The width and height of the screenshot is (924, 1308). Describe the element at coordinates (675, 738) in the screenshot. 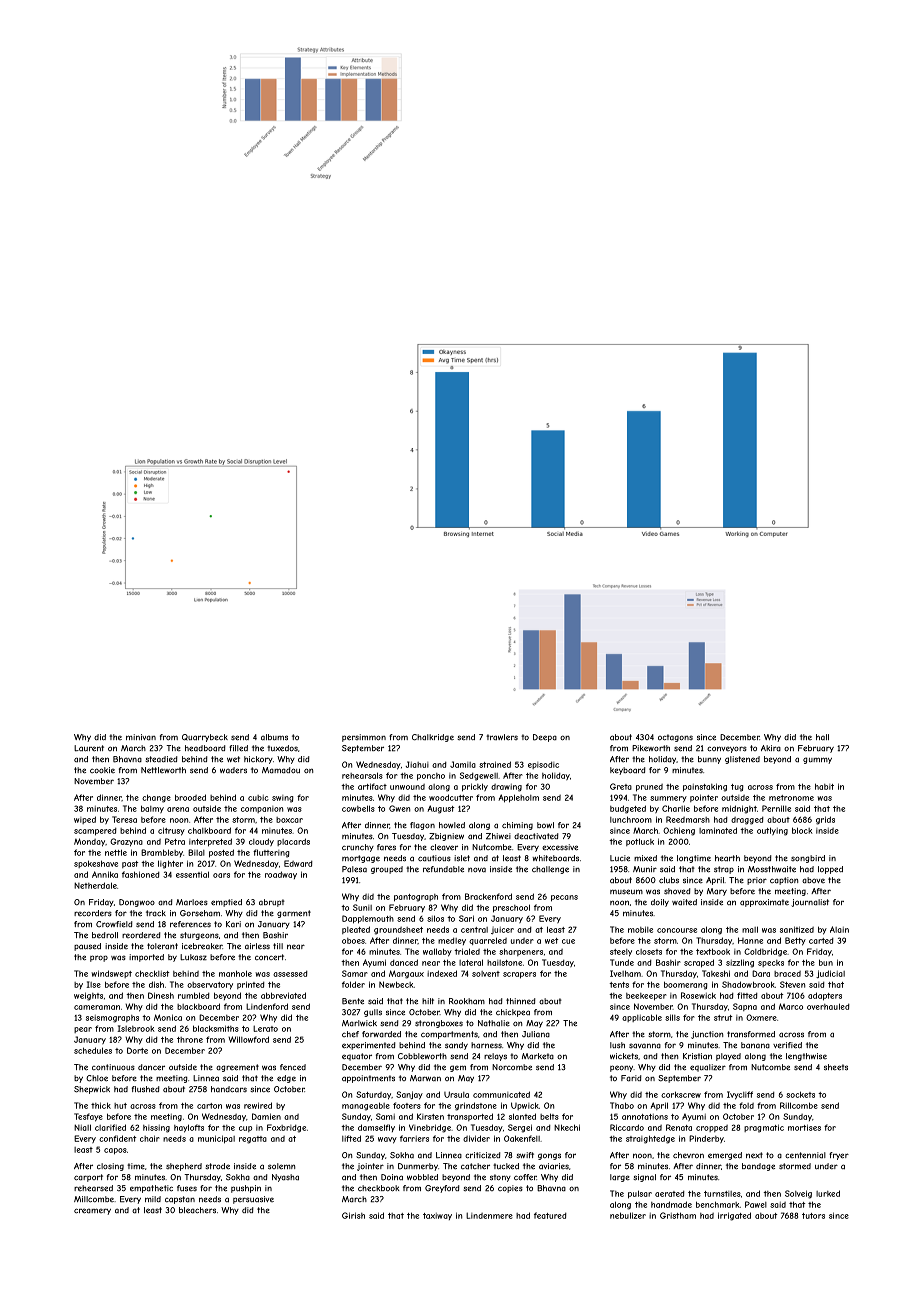

I see `octagons` at that location.
